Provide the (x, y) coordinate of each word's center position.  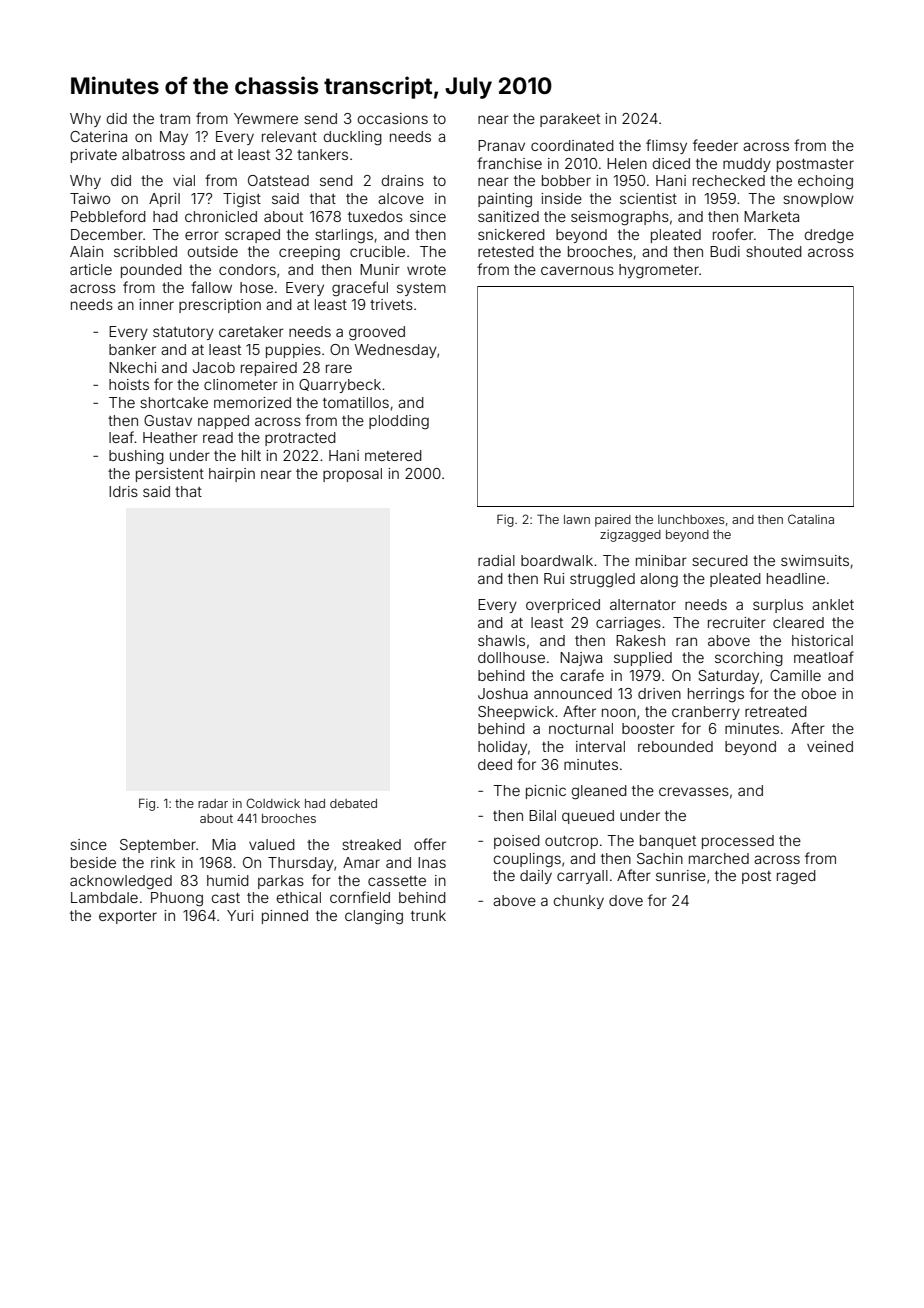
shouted (774, 251)
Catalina (811, 519)
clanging (374, 917)
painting (505, 200)
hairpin (232, 475)
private (94, 156)
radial (496, 560)
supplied (643, 659)
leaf (122, 437)
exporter (128, 917)
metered (393, 455)
